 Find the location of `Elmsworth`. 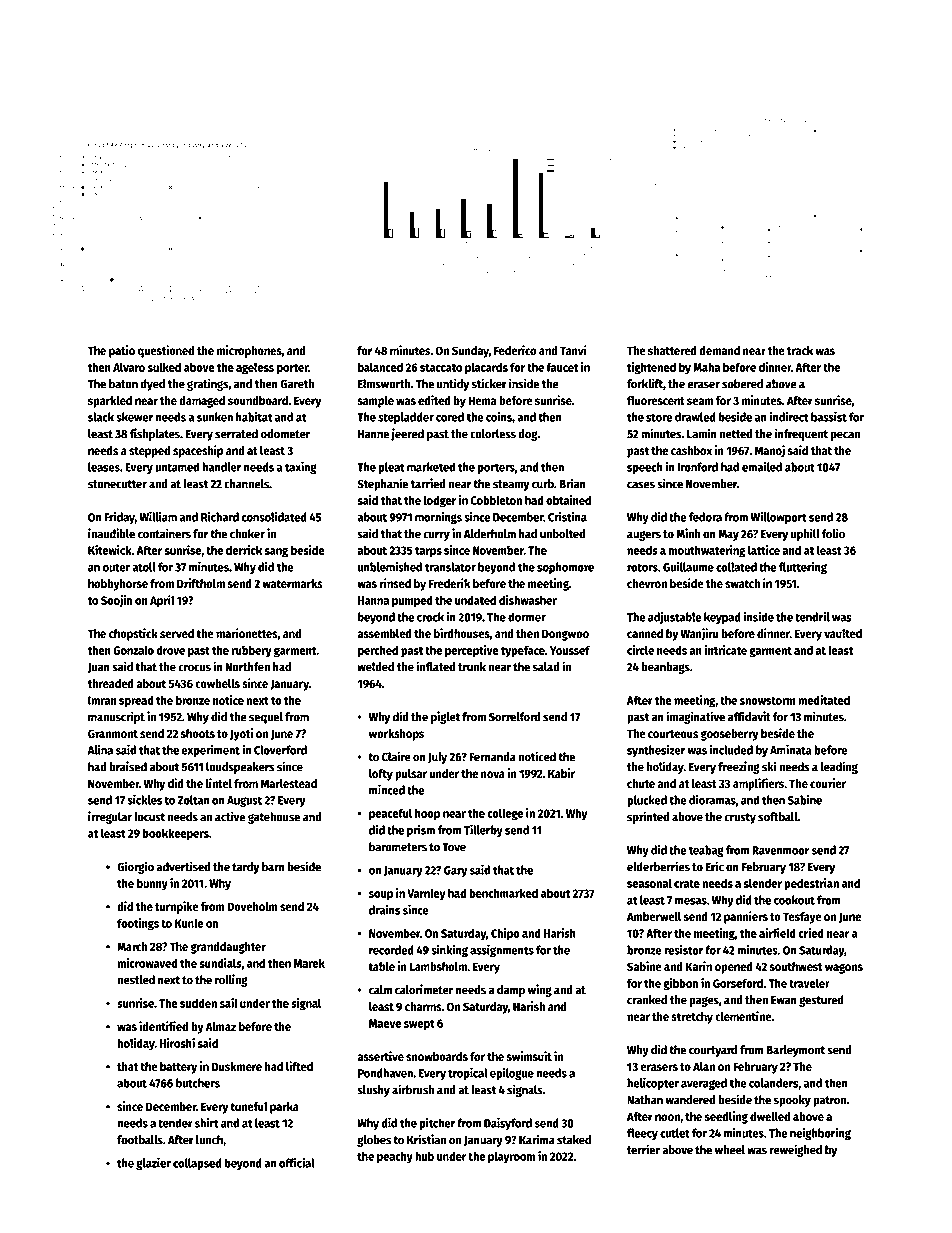

Elmsworth is located at coordinates (384, 384).
